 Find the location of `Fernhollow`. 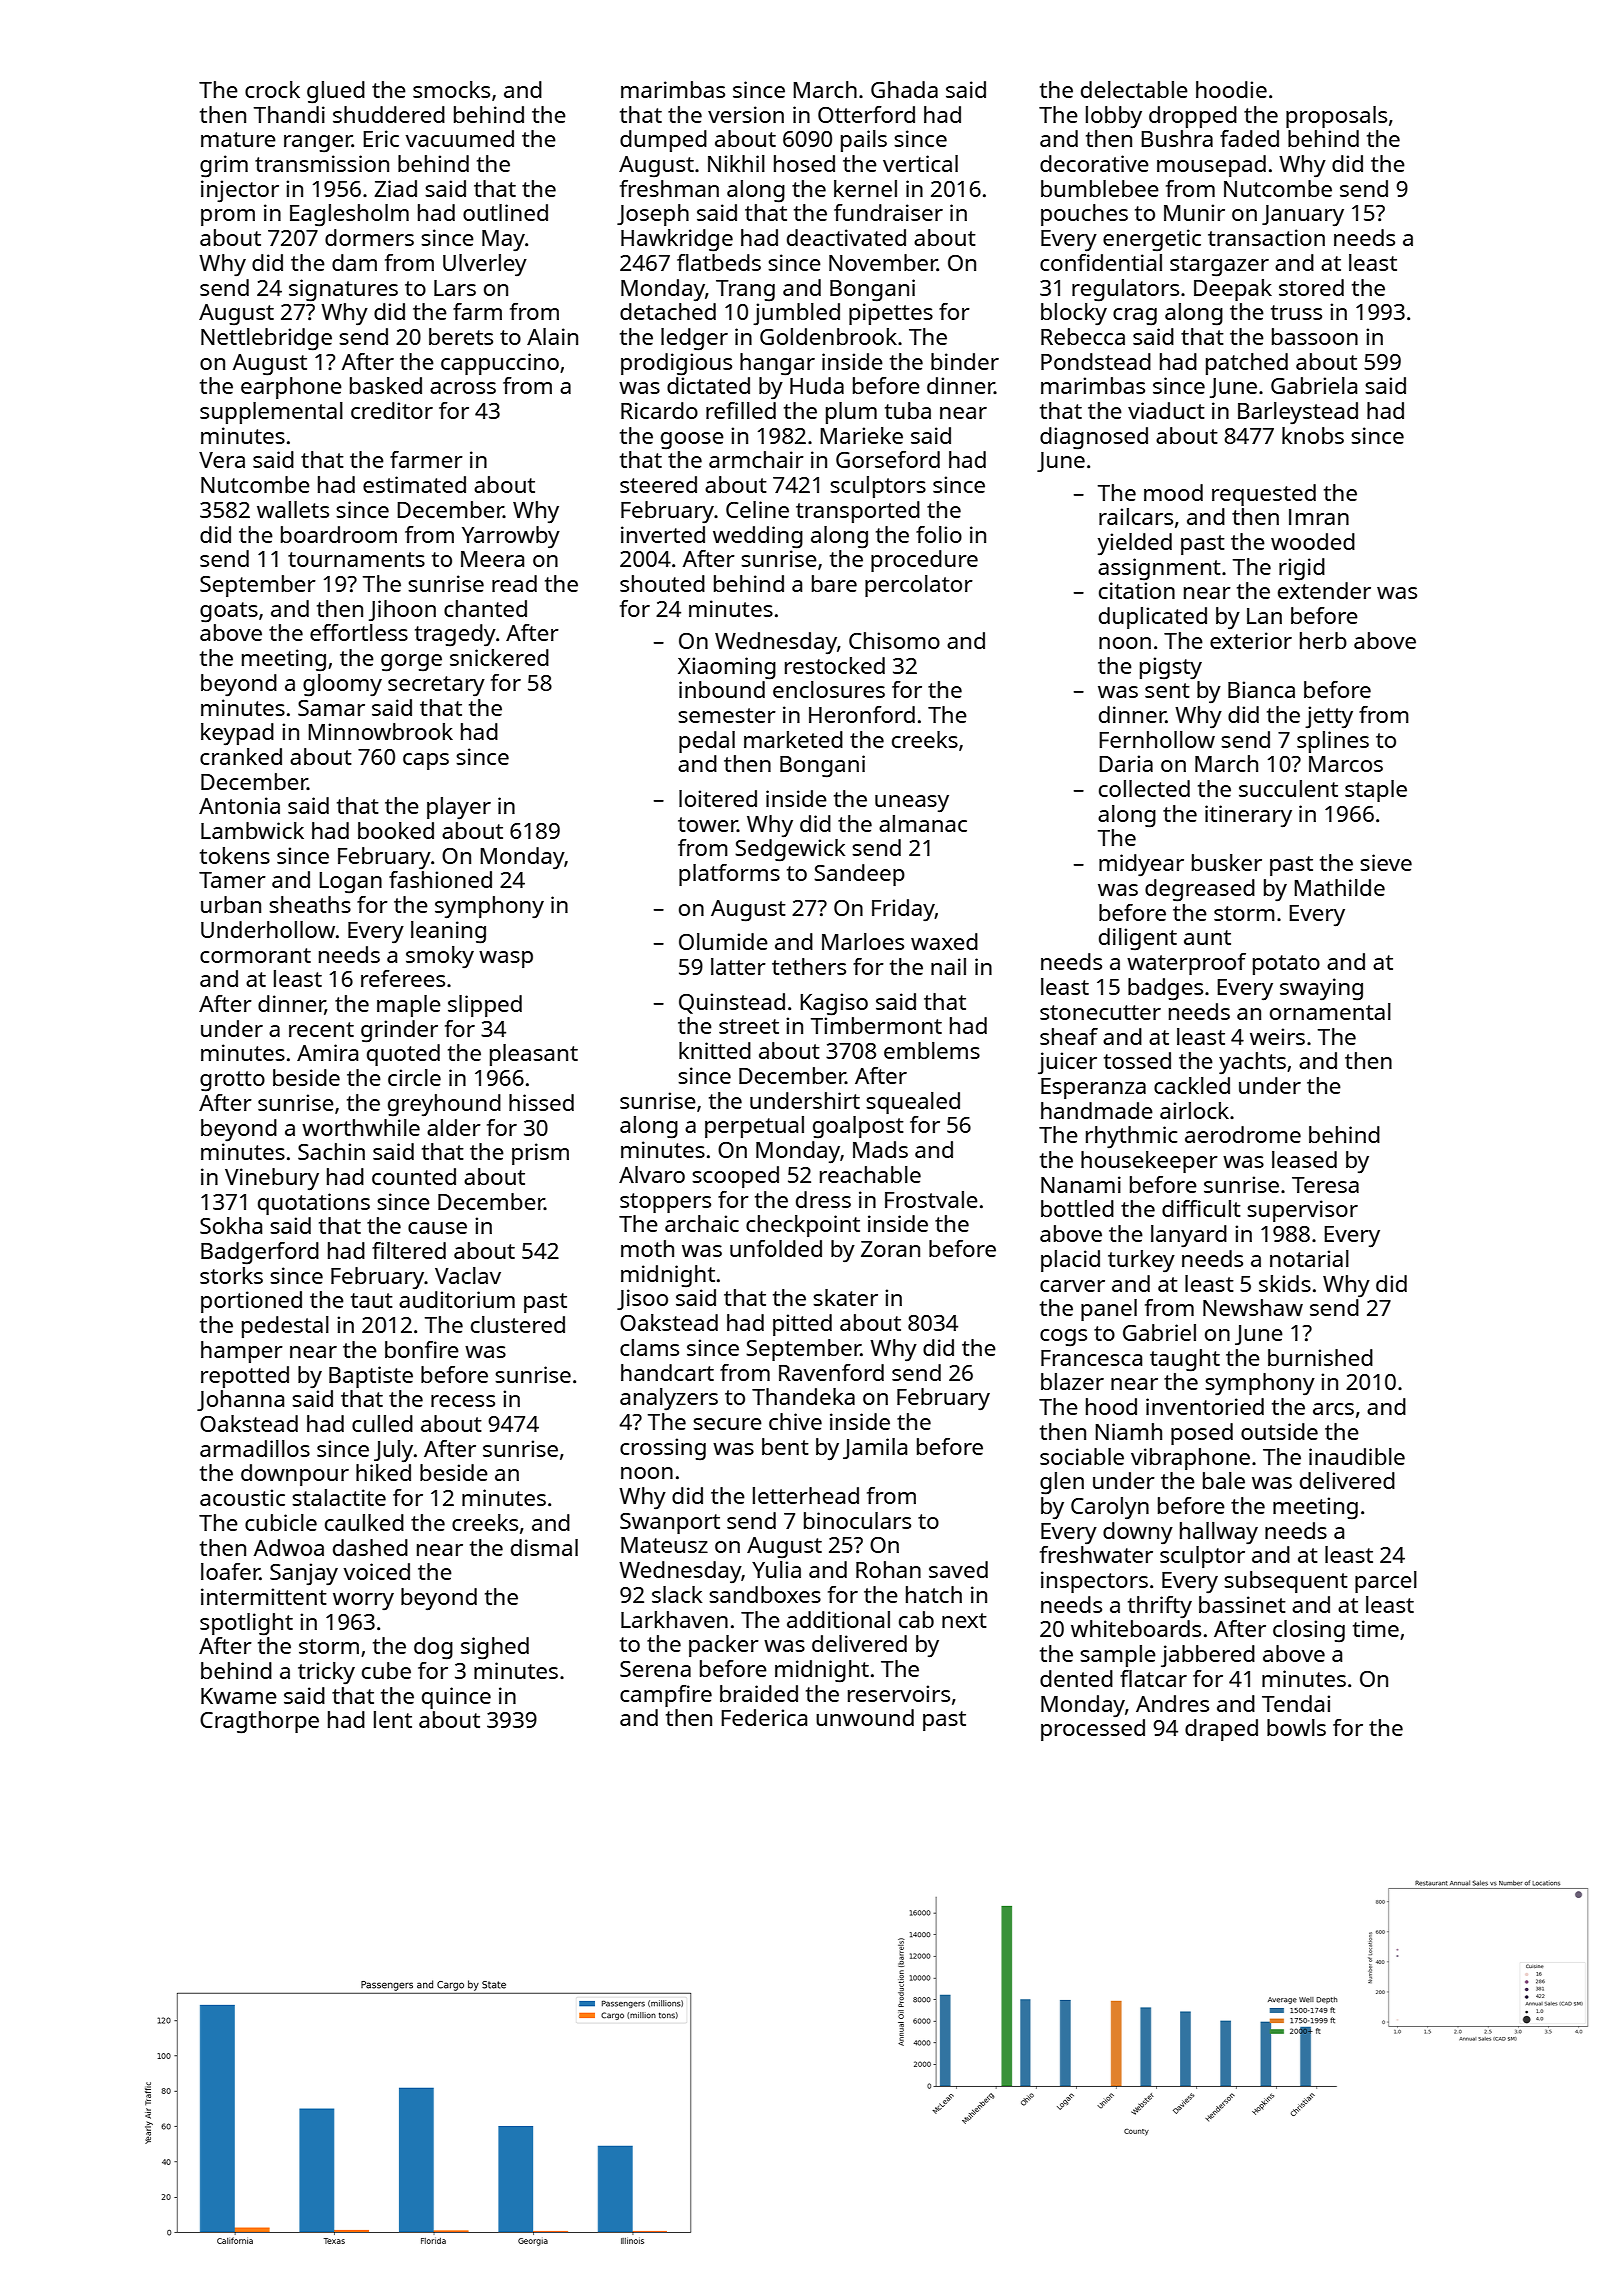

Fernhollow is located at coordinates (1157, 739).
